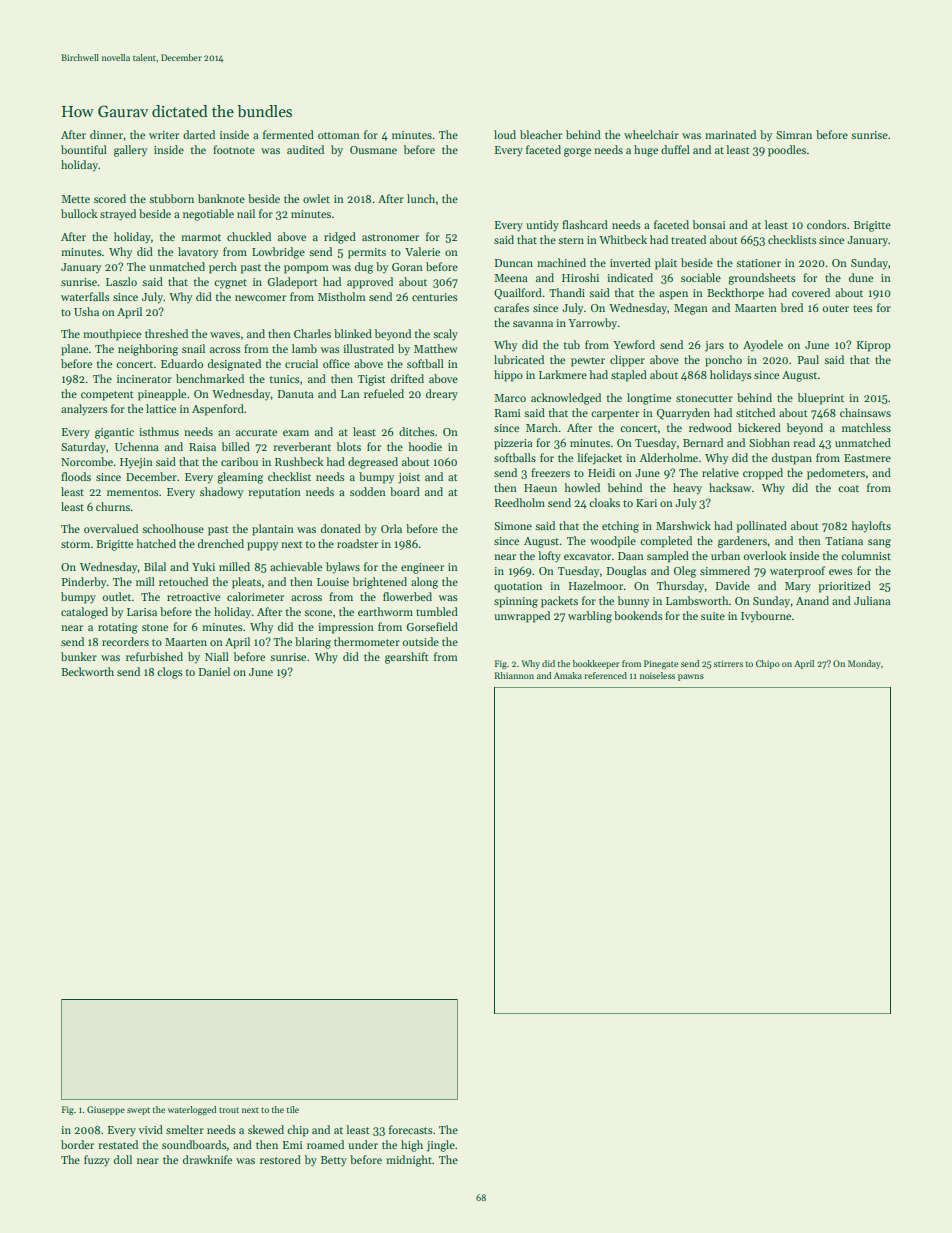 The height and width of the page is (1233, 952). I want to click on threshed, so click(166, 333).
